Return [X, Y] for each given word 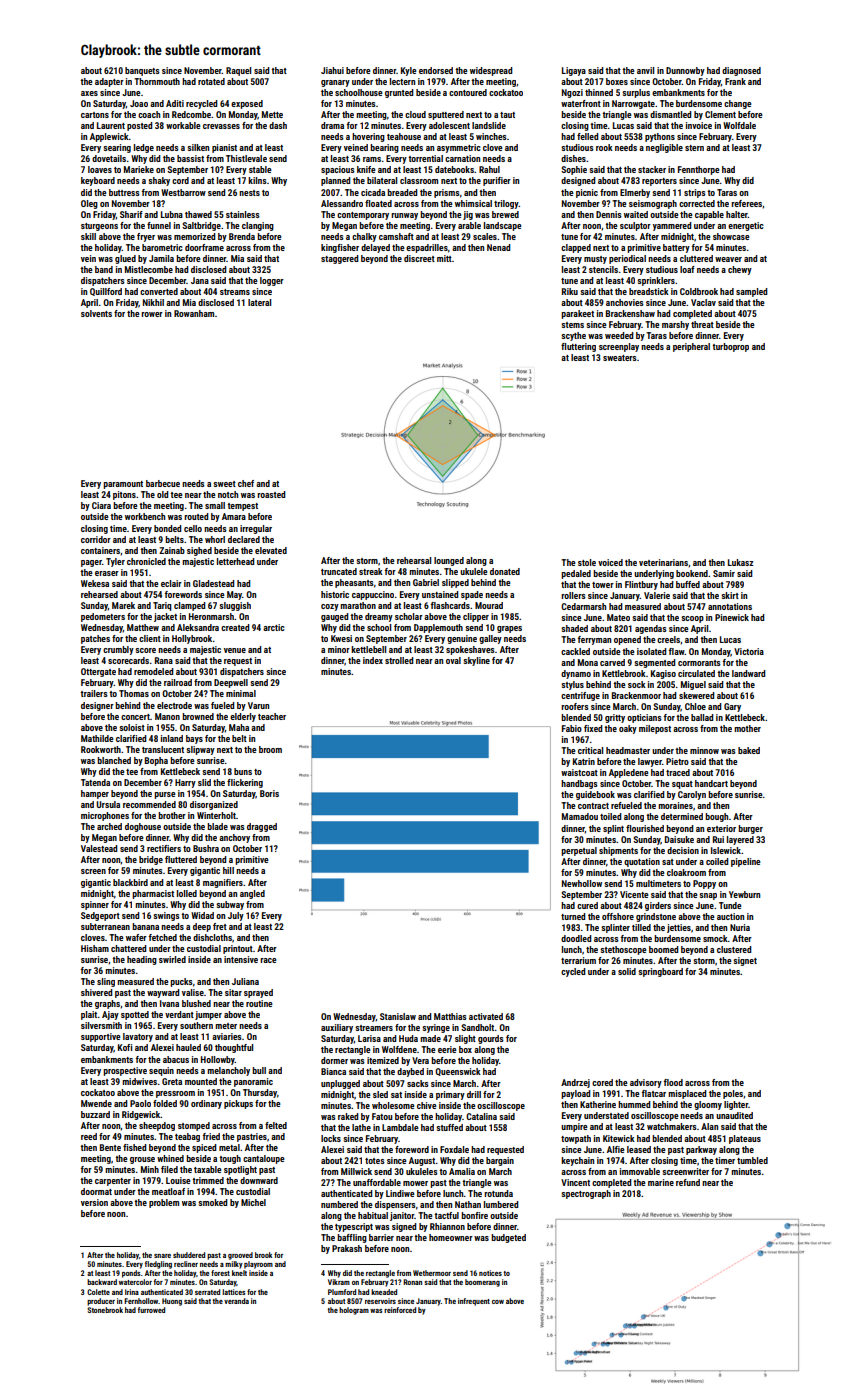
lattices [233, 1292]
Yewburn [744, 894]
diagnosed [741, 71]
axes [89, 93]
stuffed [449, 1127]
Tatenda [95, 782]
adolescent [449, 125]
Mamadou [580, 816]
